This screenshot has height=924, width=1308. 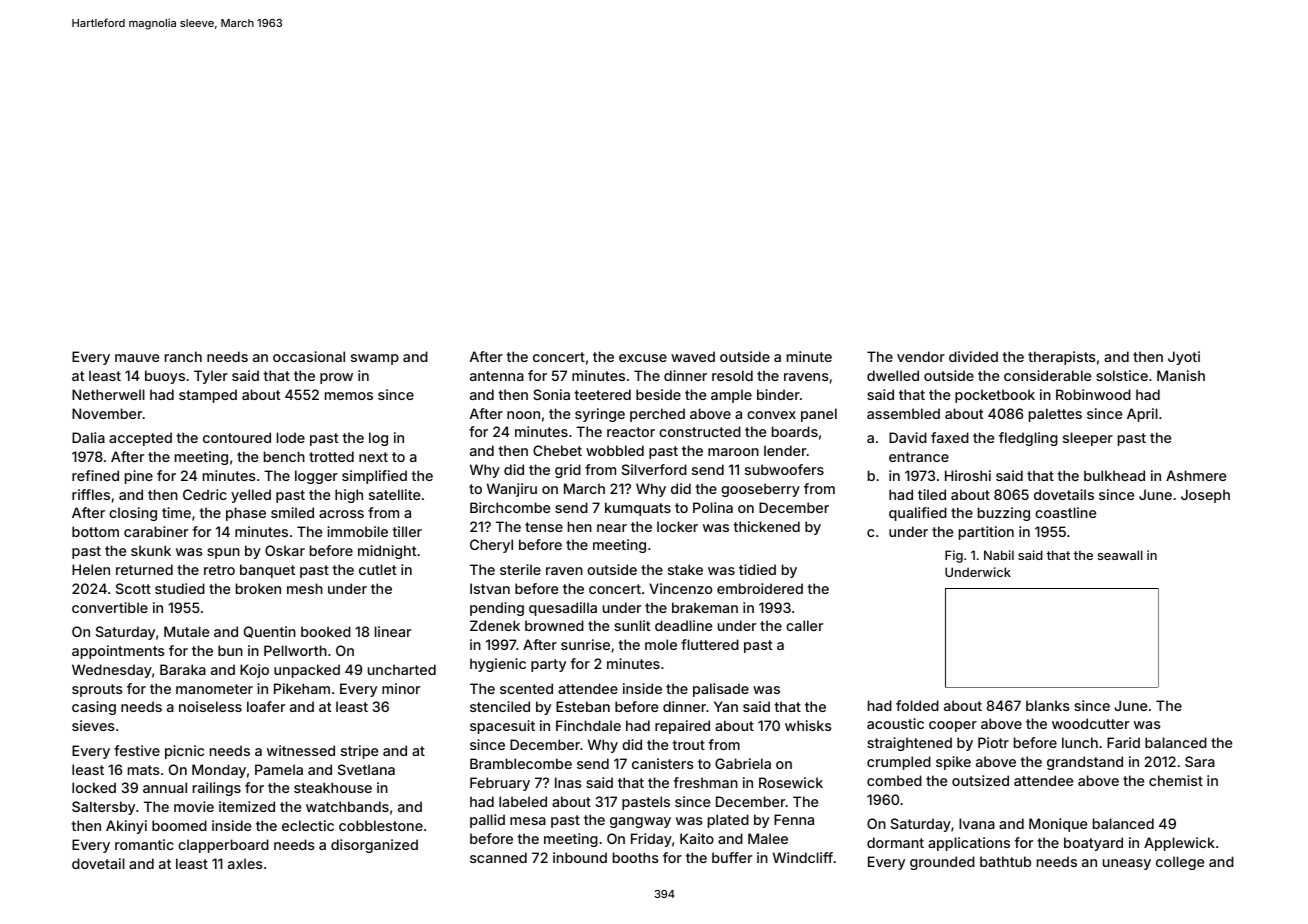 What do you see at coordinates (523, 801) in the screenshot?
I see `labeled` at bounding box center [523, 801].
